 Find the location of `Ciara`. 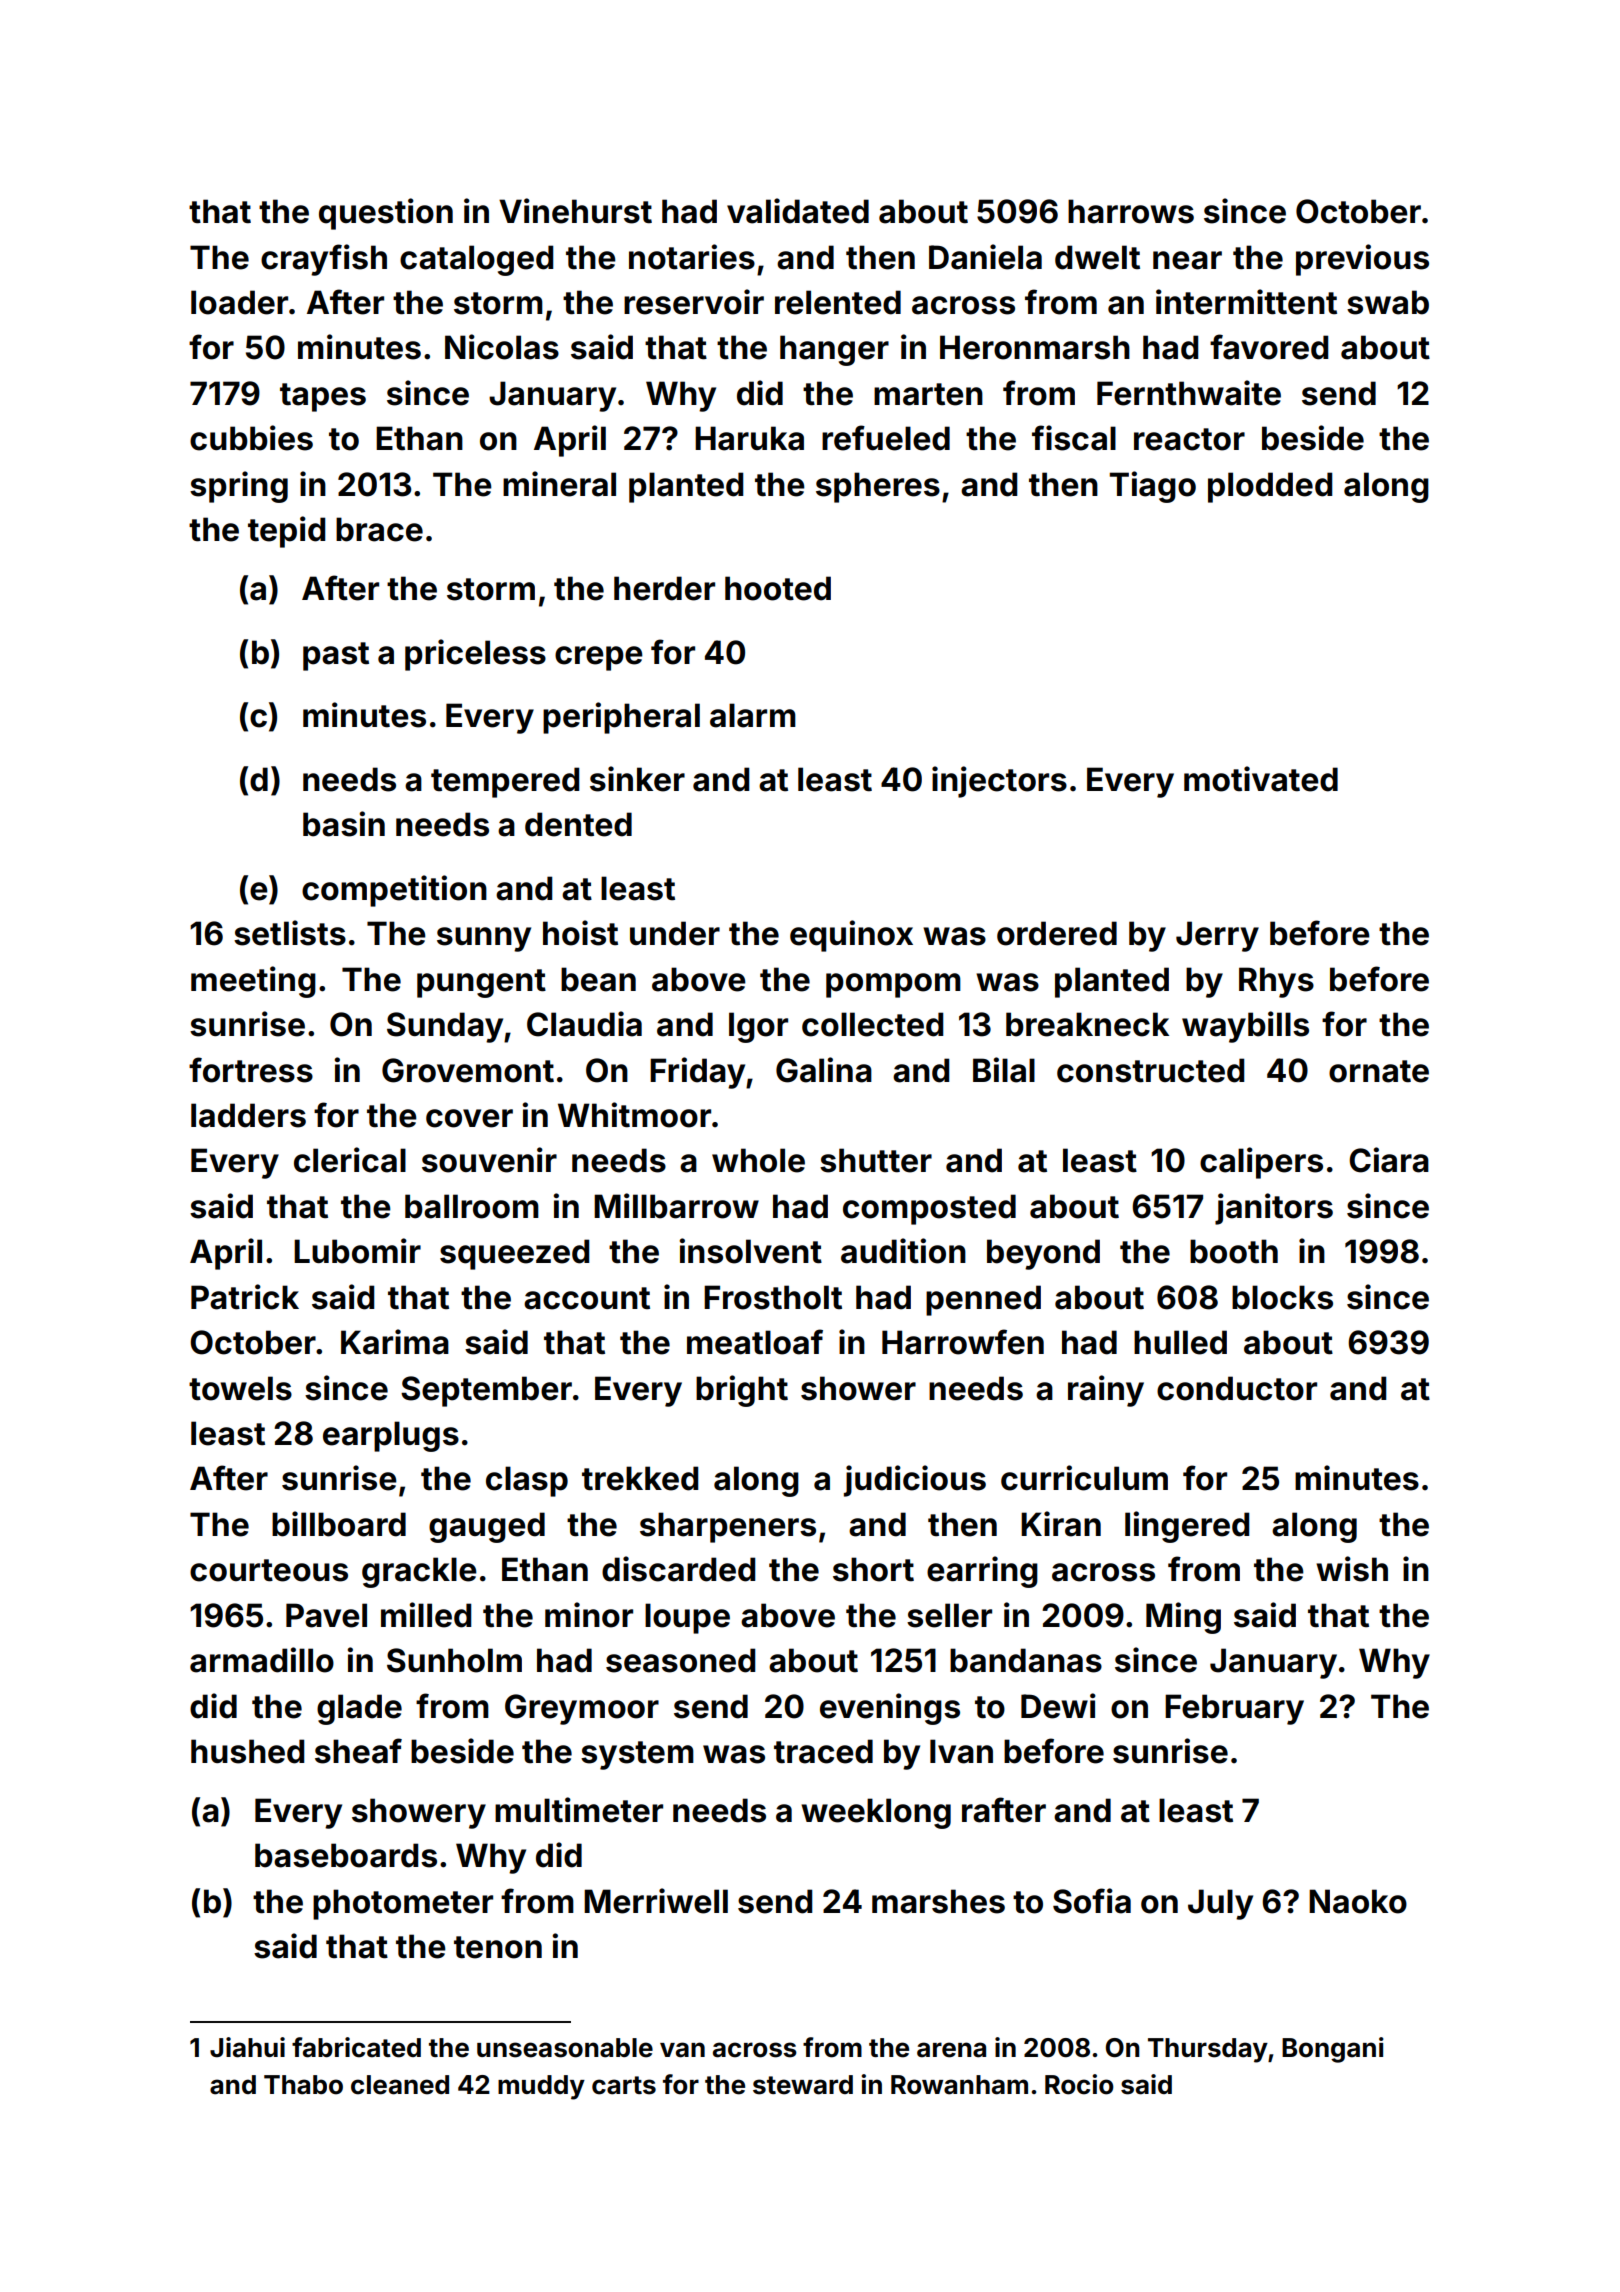

Ciara is located at coordinates (1389, 1160).
